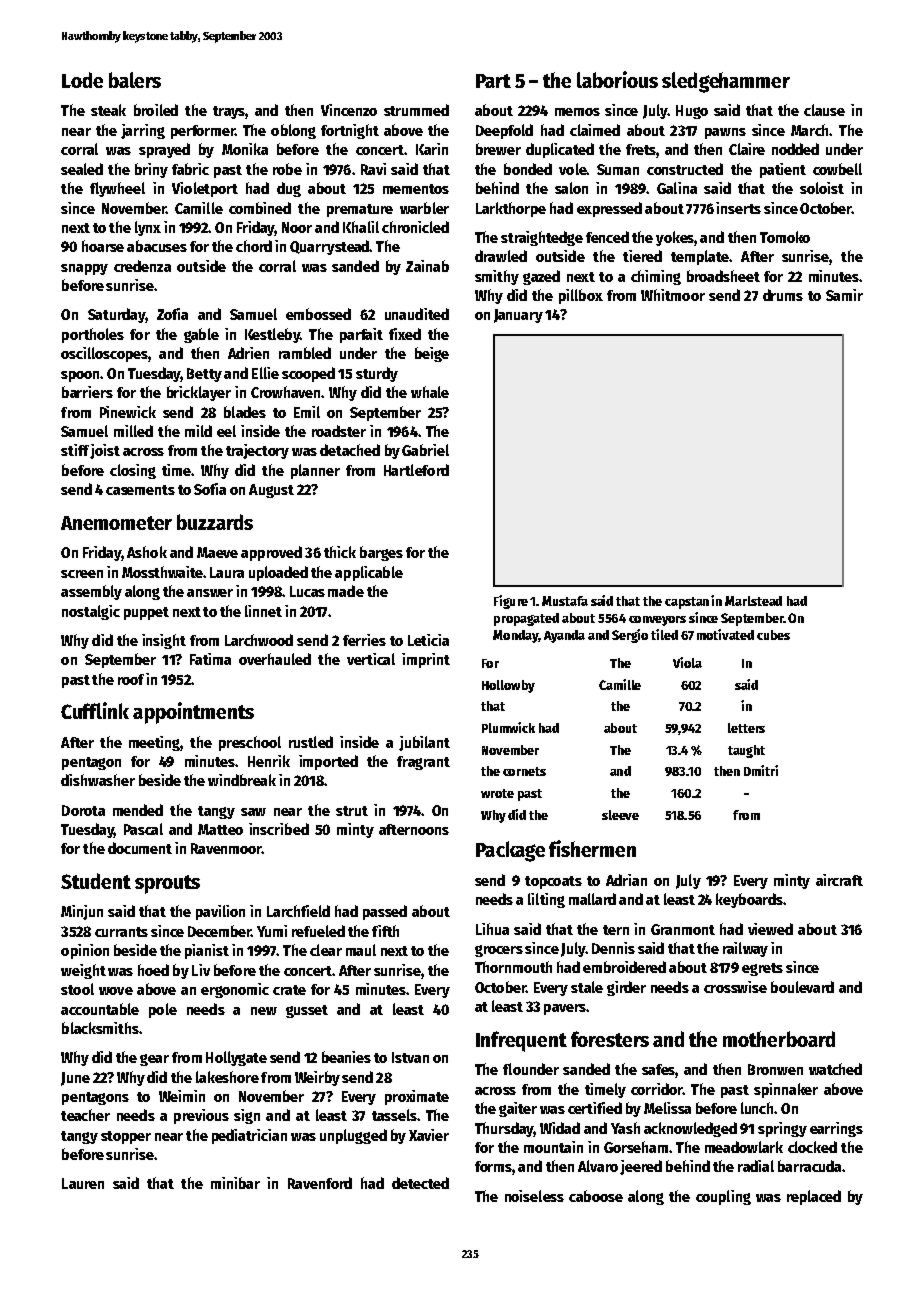 The image size is (924, 1314). I want to click on pavilion, so click(220, 912).
